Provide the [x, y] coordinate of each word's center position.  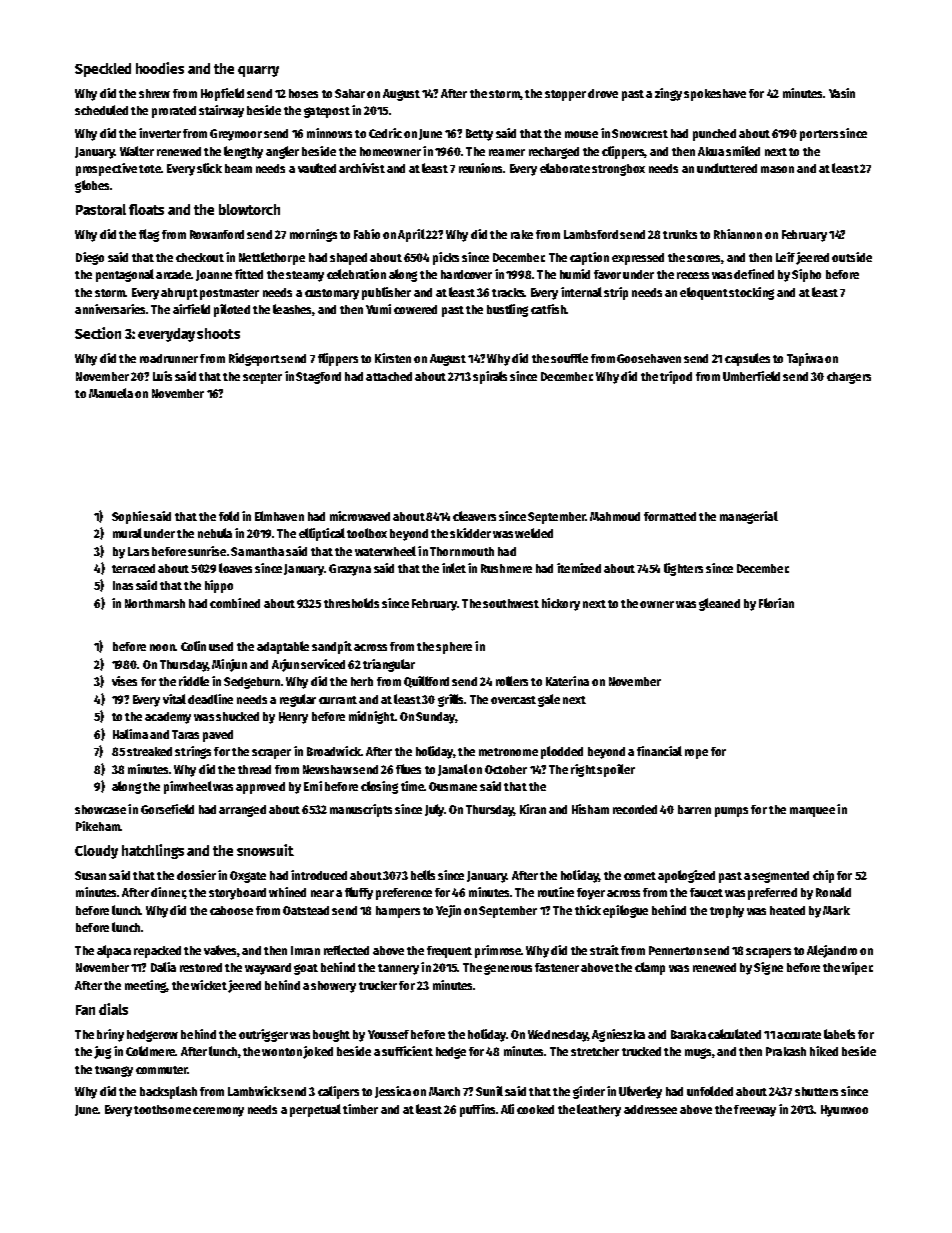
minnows [329, 133]
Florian [776, 603]
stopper [565, 95]
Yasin [842, 93]
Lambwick [254, 1091]
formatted [670, 516]
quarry [258, 71]
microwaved [360, 516]
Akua [711, 151]
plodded [562, 752]
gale [549, 700]
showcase [100, 809]
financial [659, 751]
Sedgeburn [252, 683]
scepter [262, 378]
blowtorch [249, 209]
